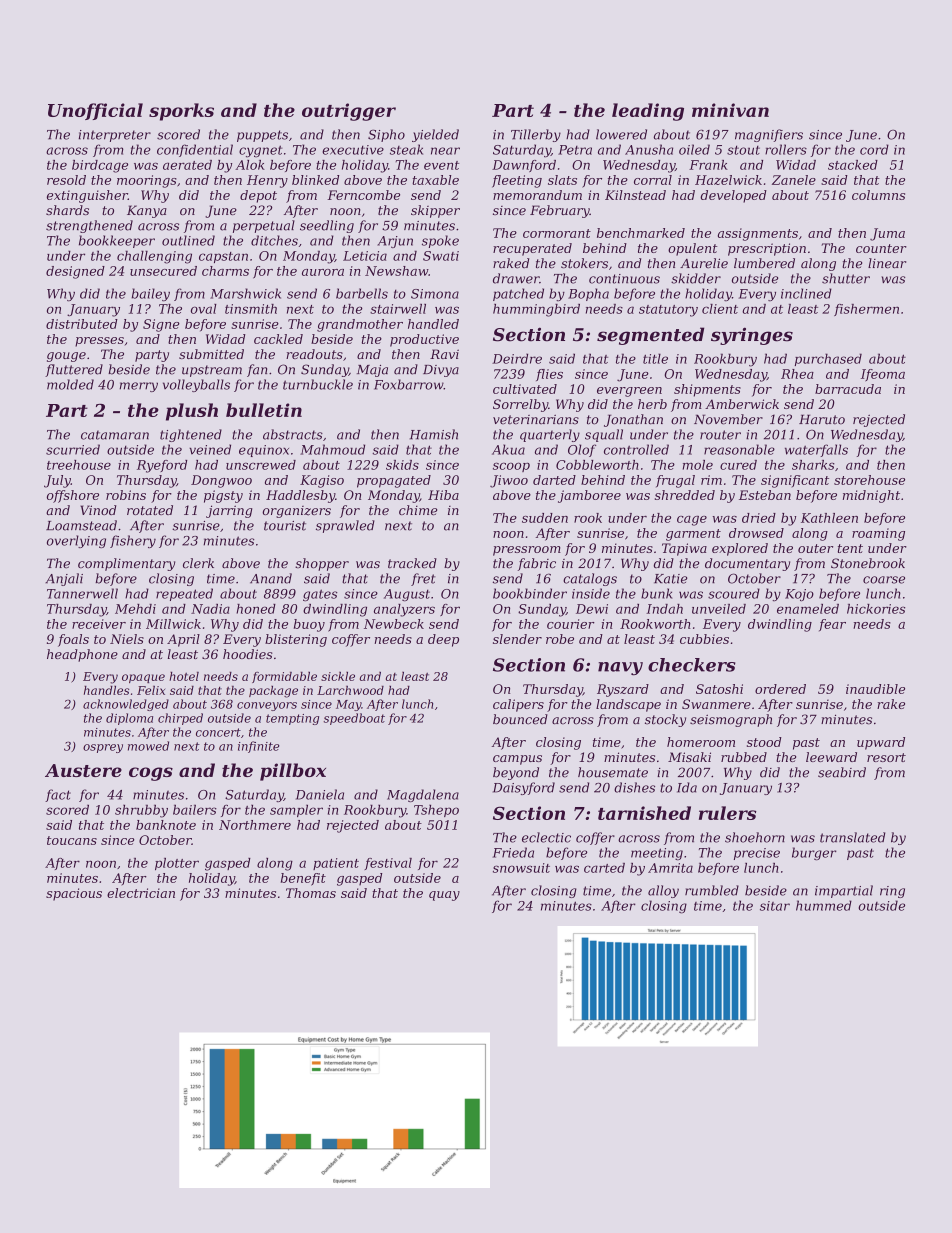 The width and height of the document is (952, 1233). Describe the element at coordinates (406, 149) in the document. I see `steak` at that location.
